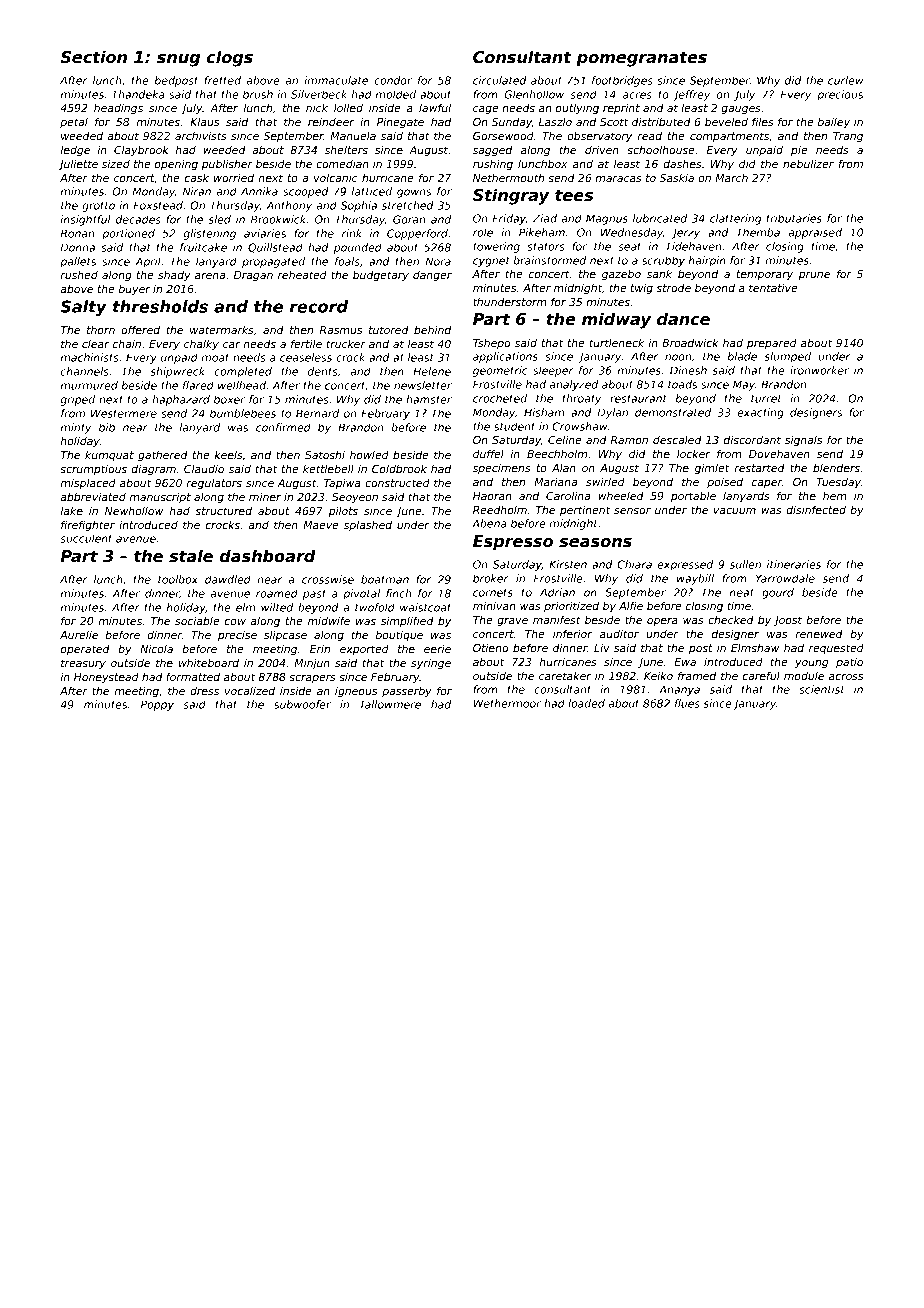  What do you see at coordinates (228, 579) in the document?
I see `dawdled` at bounding box center [228, 579].
